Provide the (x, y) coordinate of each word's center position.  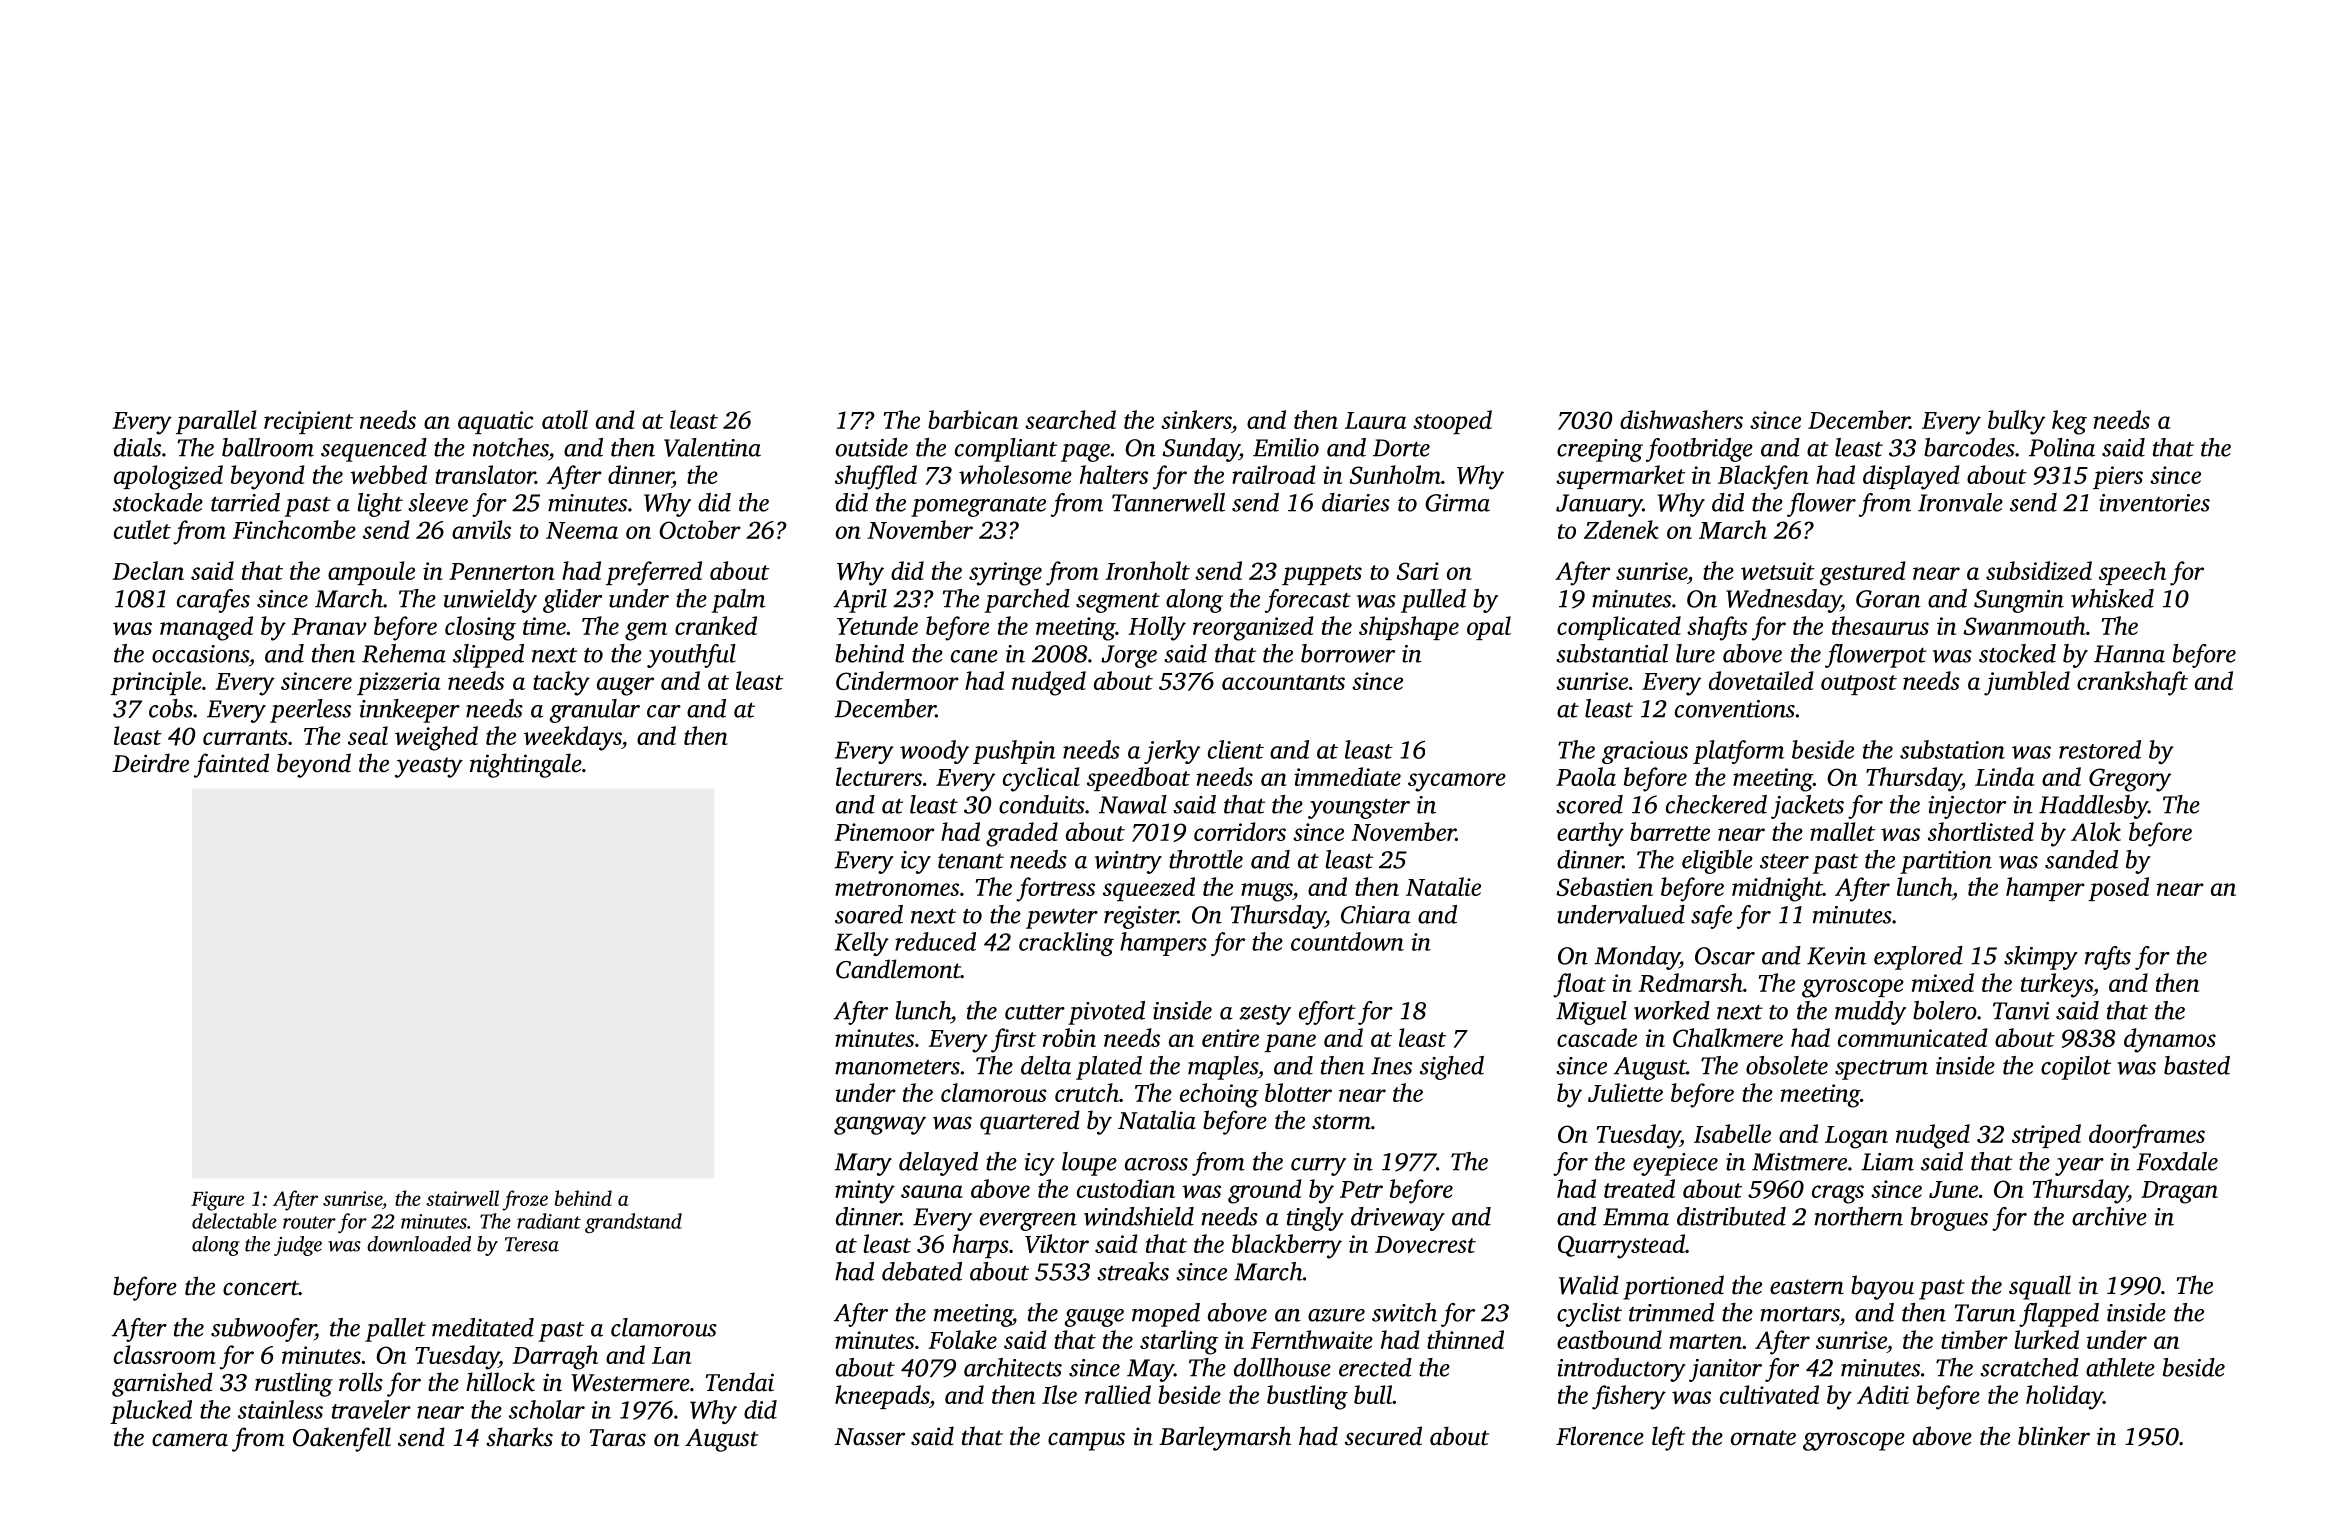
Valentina (712, 447)
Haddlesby (2093, 807)
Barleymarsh (1225, 1438)
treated (1639, 1188)
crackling (1066, 944)
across (1156, 1164)
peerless (310, 711)
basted (2197, 1065)
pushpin (1014, 752)
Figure (217, 1201)
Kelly (862, 944)
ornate (1763, 1438)
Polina (2062, 447)
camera (190, 1440)
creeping (1600, 450)
